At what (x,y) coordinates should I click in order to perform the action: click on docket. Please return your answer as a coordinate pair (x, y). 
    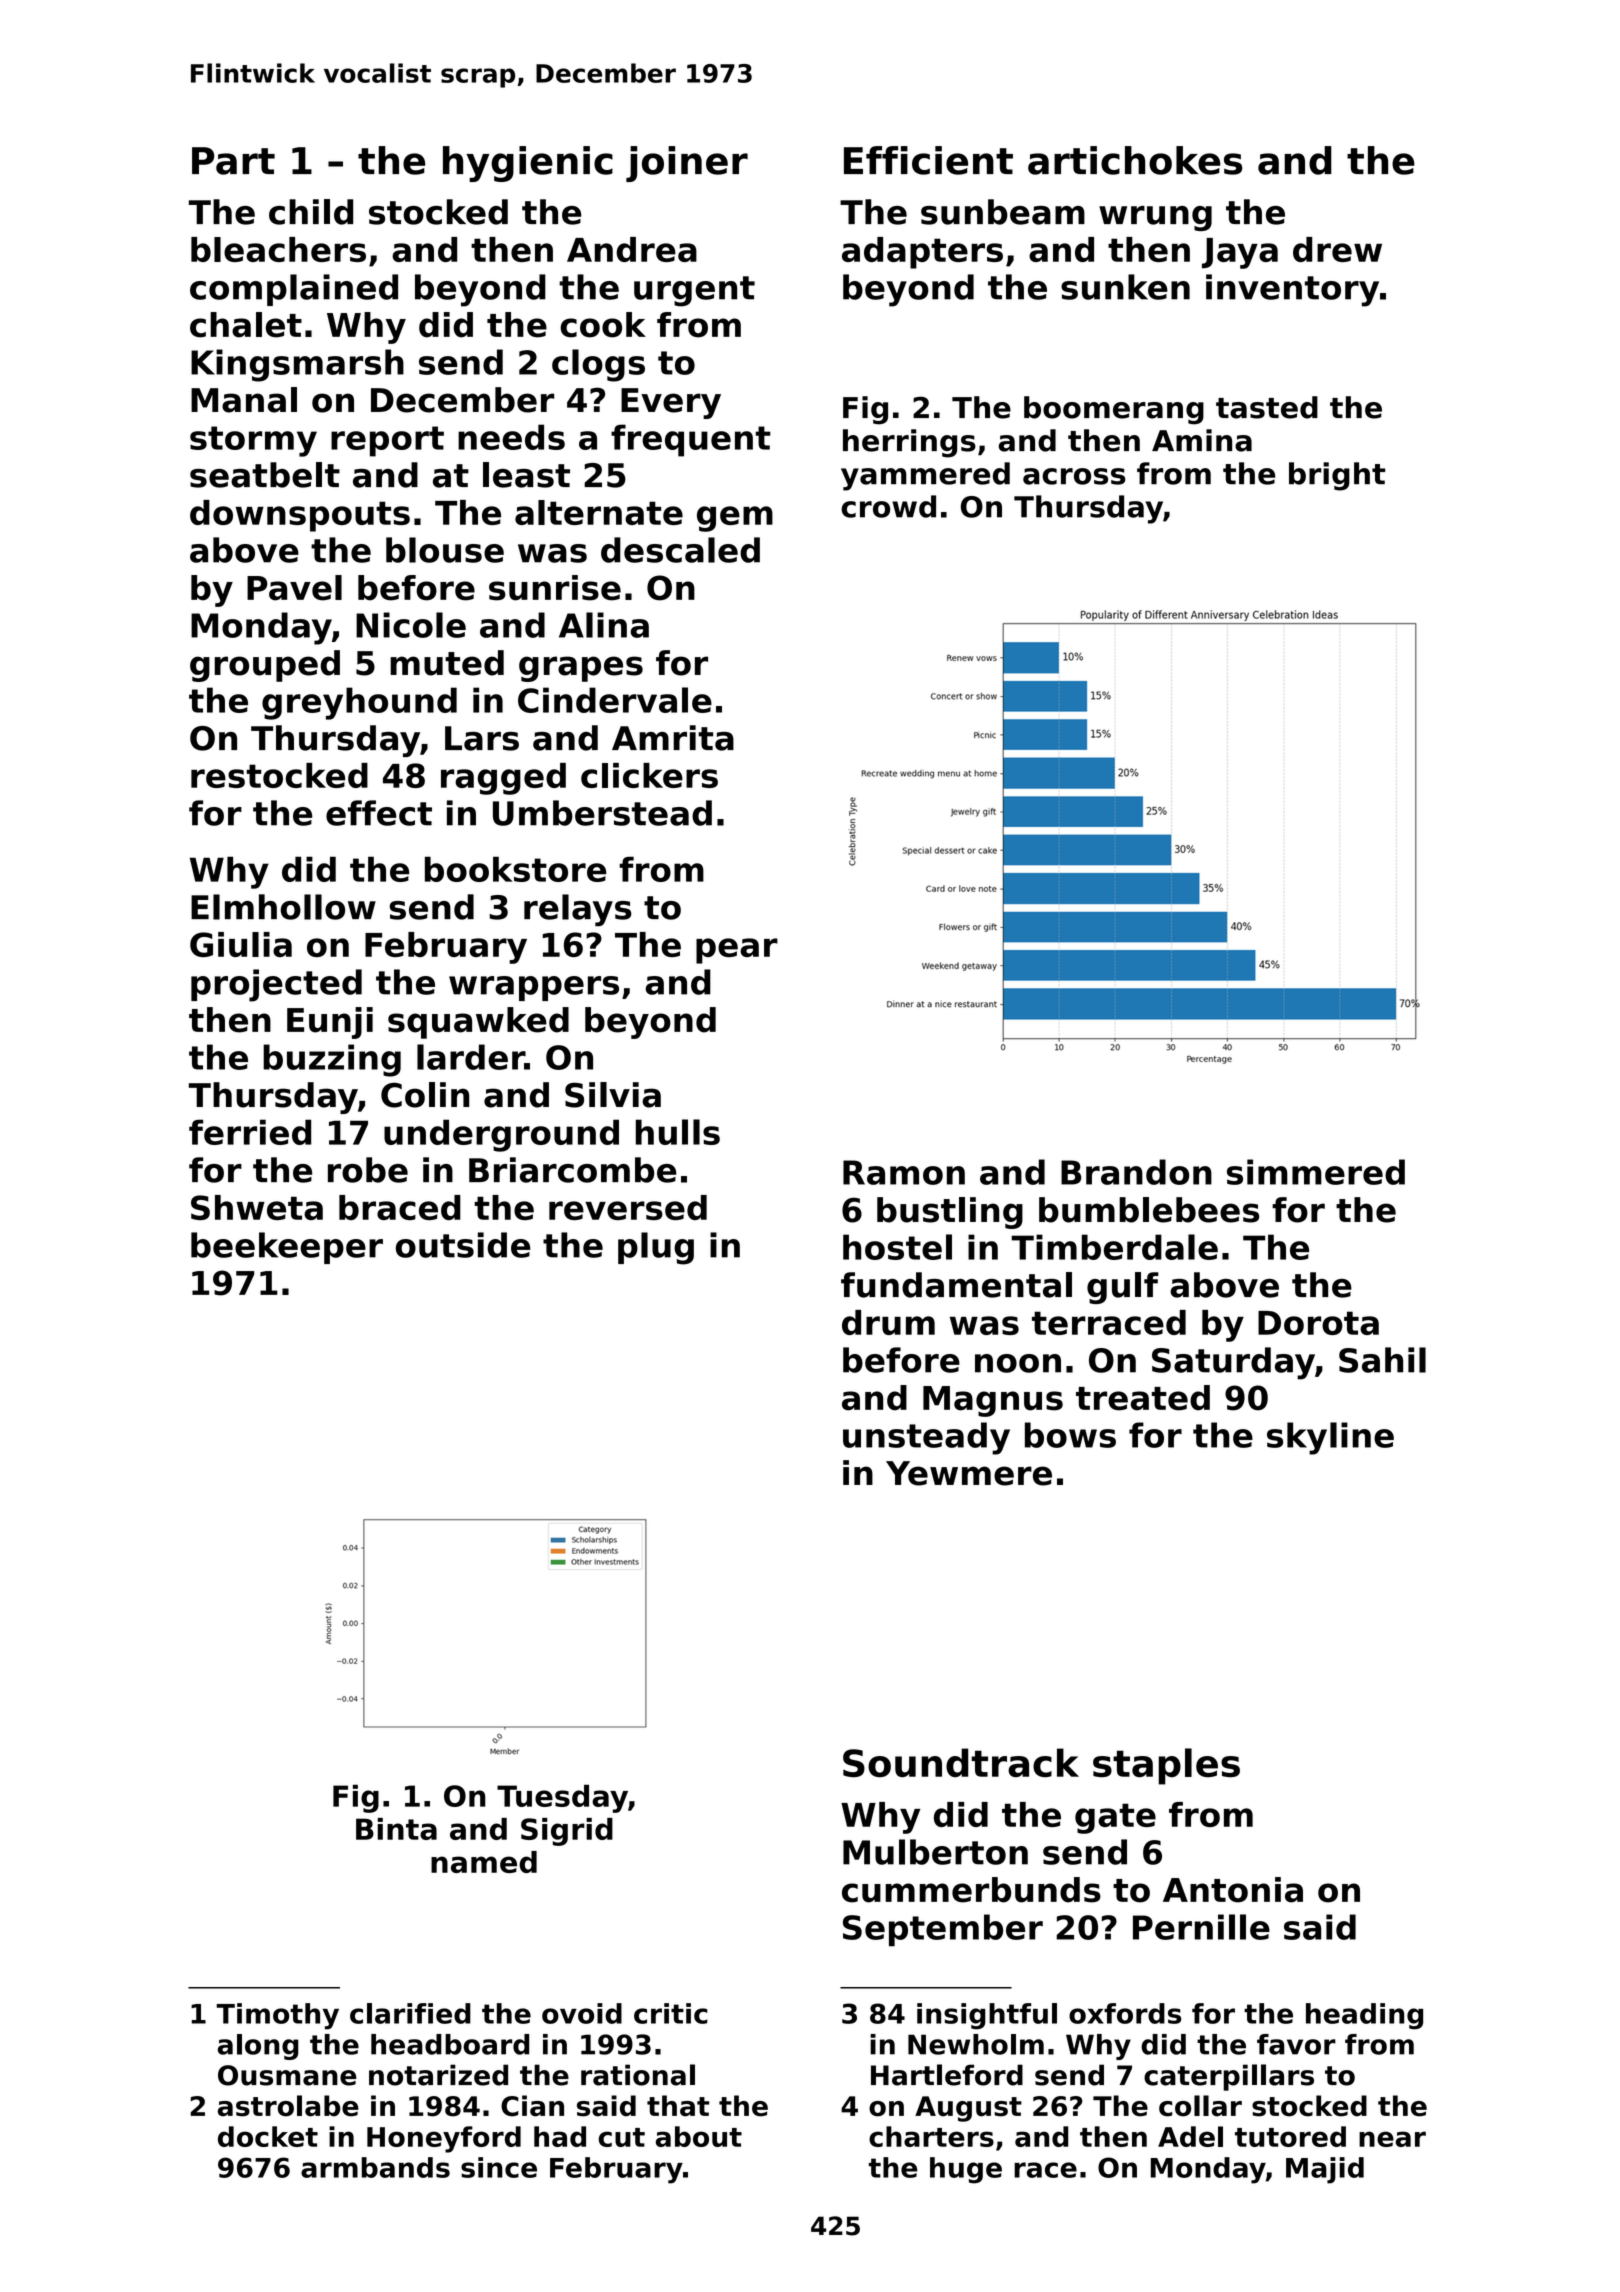
    Looking at the image, I should click on (268, 2136).
